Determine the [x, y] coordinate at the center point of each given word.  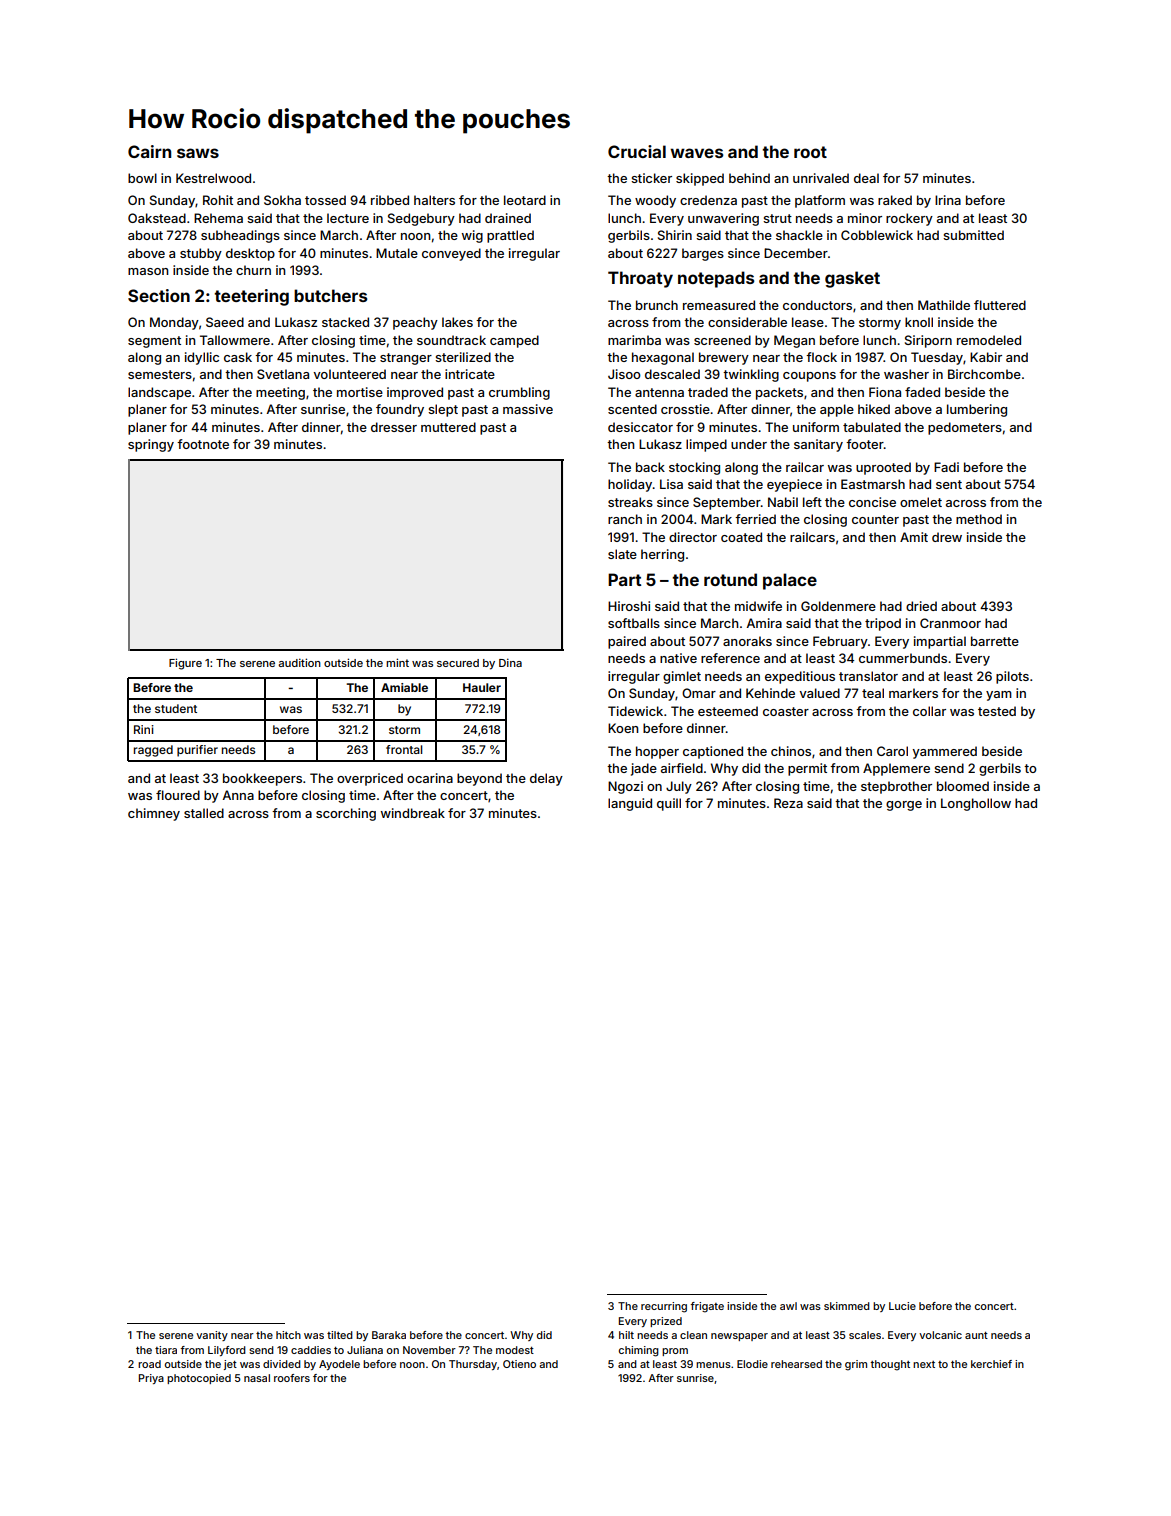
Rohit [218, 200]
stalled [204, 813]
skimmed [847, 1306]
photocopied [199, 1379]
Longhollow [976, 804]
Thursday [473, 1365]
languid [630, 804]
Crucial [637, 151]
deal [866, 178]
